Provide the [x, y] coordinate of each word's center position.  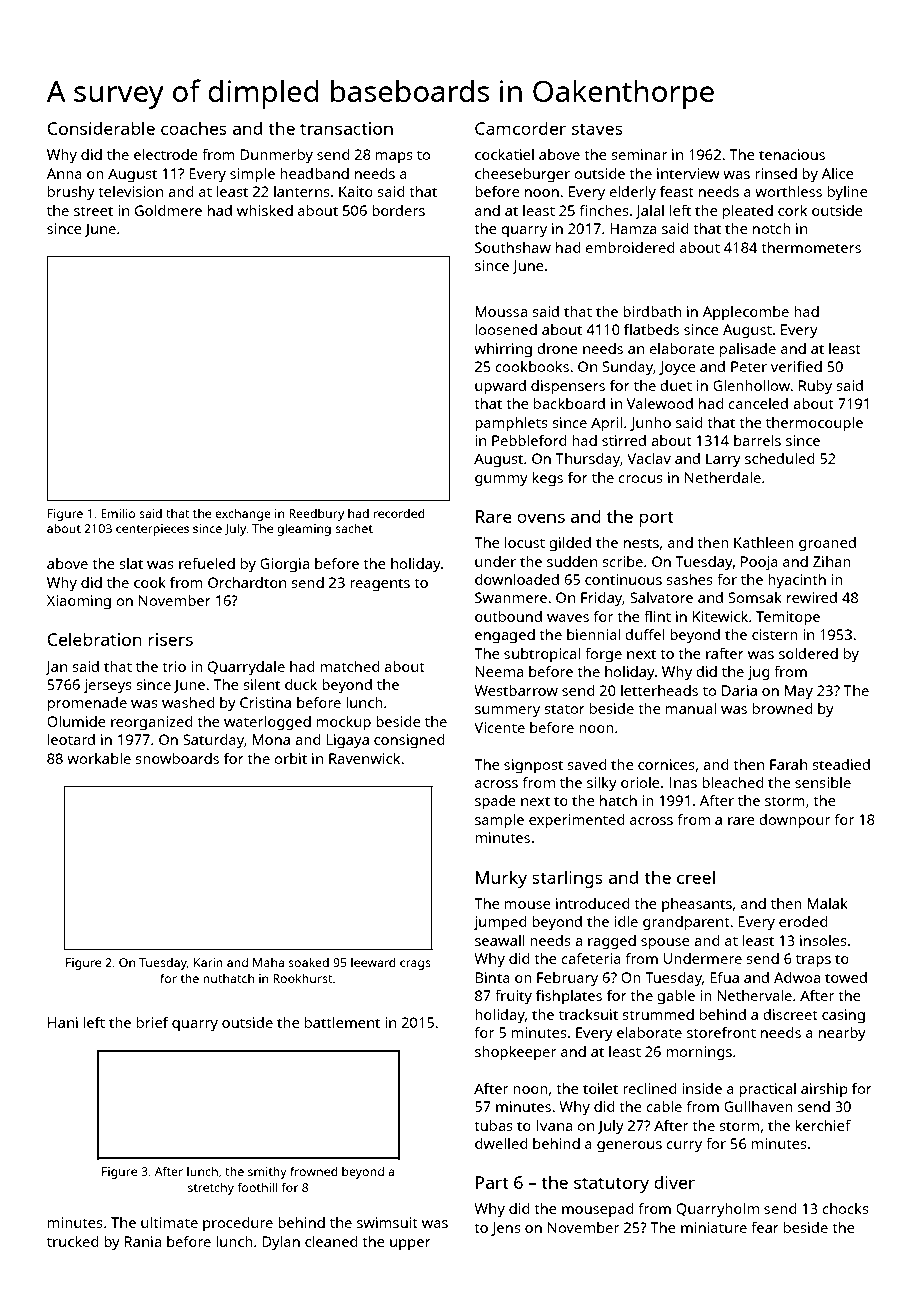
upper [410, 1245]
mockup [344, 723]
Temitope [788, 618]
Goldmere [168, 210]
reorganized [151, 723]
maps [394, 158]
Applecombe [746, 313]
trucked [72, 1241]
